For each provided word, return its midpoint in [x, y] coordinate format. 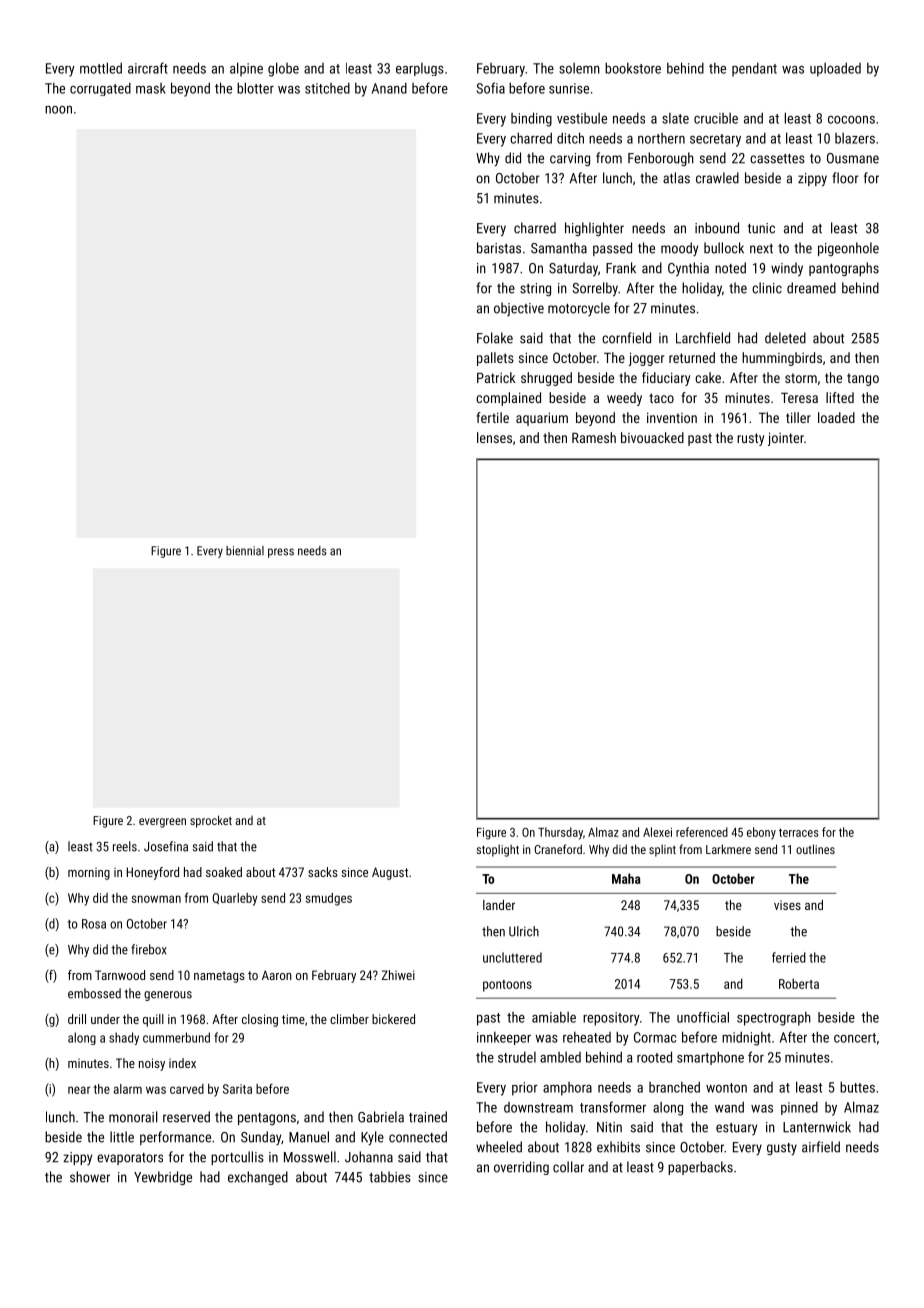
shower [90, 1177]
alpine [246, 69]
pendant [754, 70]
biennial [245, 551]
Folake [495, 338]
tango [863, 379]
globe [283, 69]
